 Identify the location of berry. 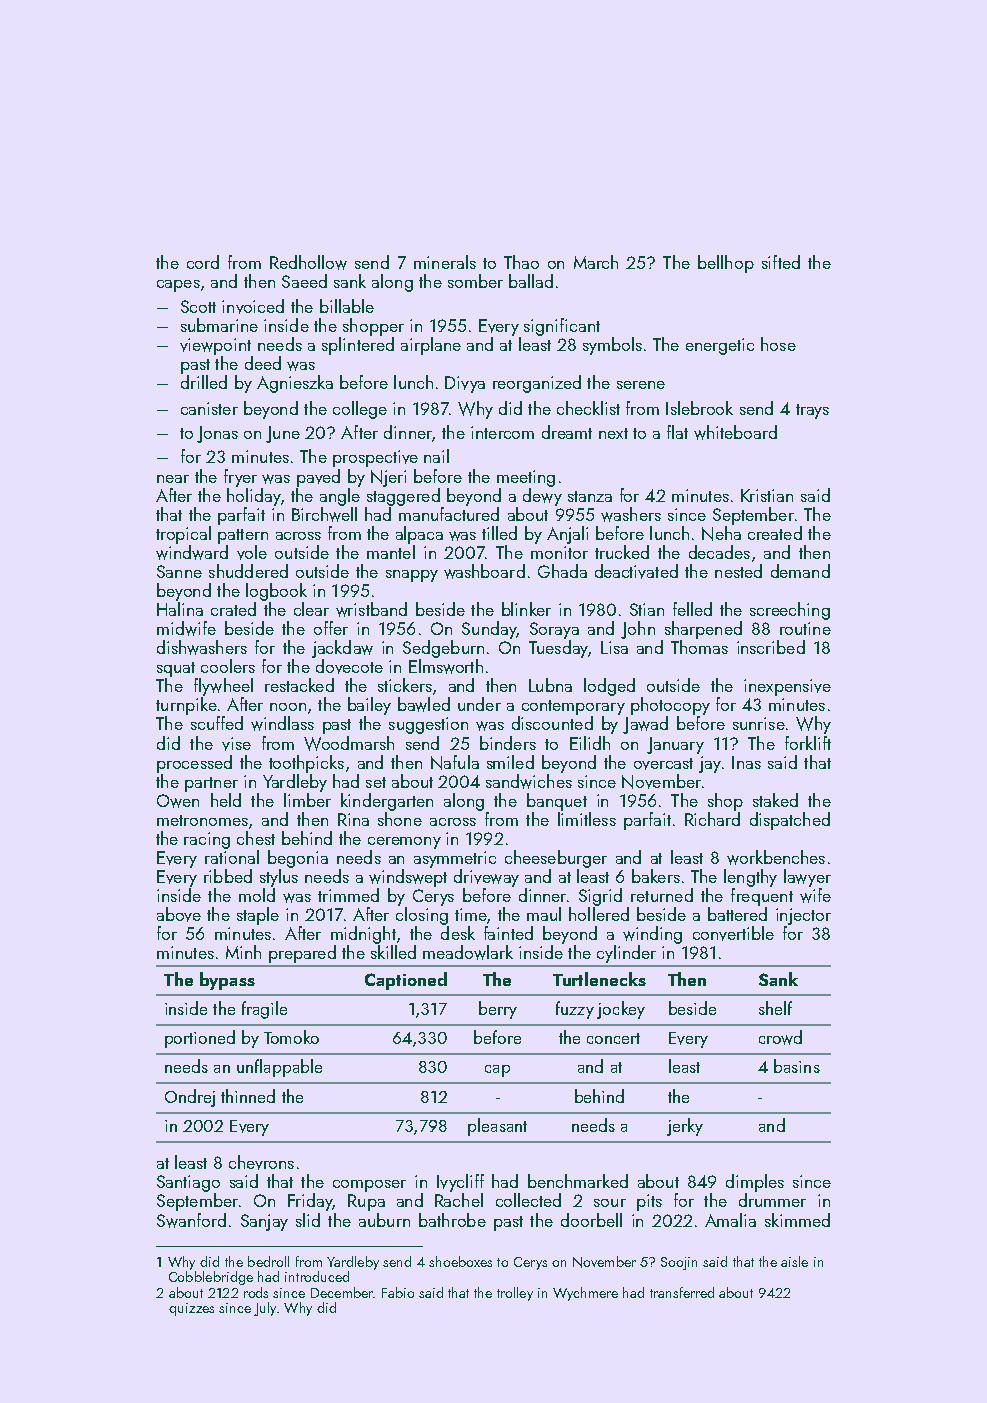
(498, 1010).
